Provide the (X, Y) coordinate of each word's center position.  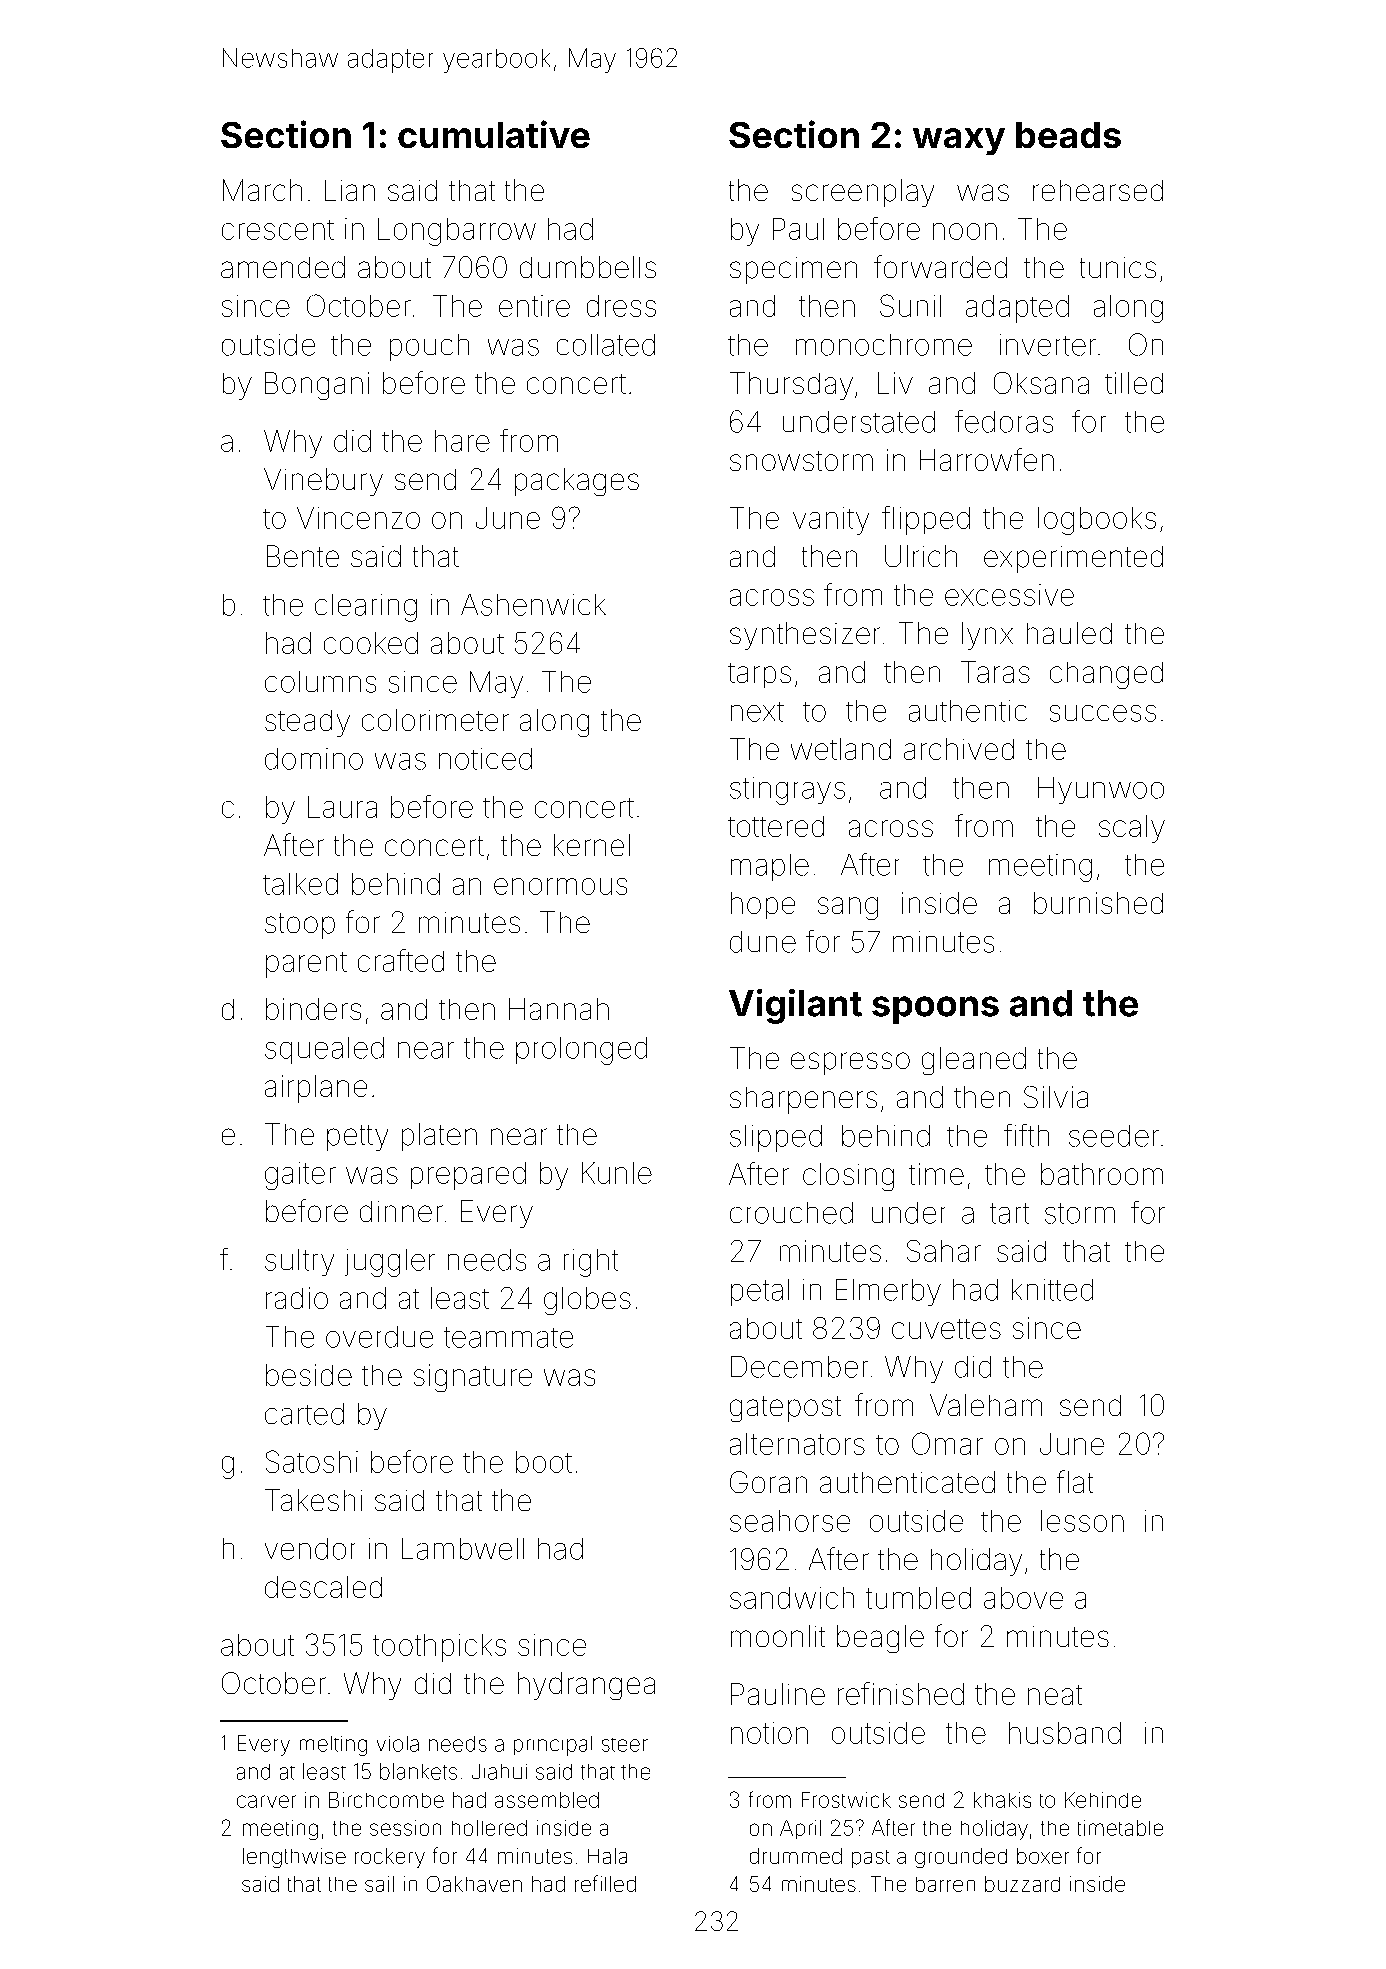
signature (473, 1378)
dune (763, 942)
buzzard (1022, 1884)
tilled (1134, 383)
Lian (350, 190)
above (1023, 1598)
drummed (796, 1856)
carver (266, 1801)
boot (544, 1462)
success (1103, 713)
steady (307, 723)
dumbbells (588, 267)
